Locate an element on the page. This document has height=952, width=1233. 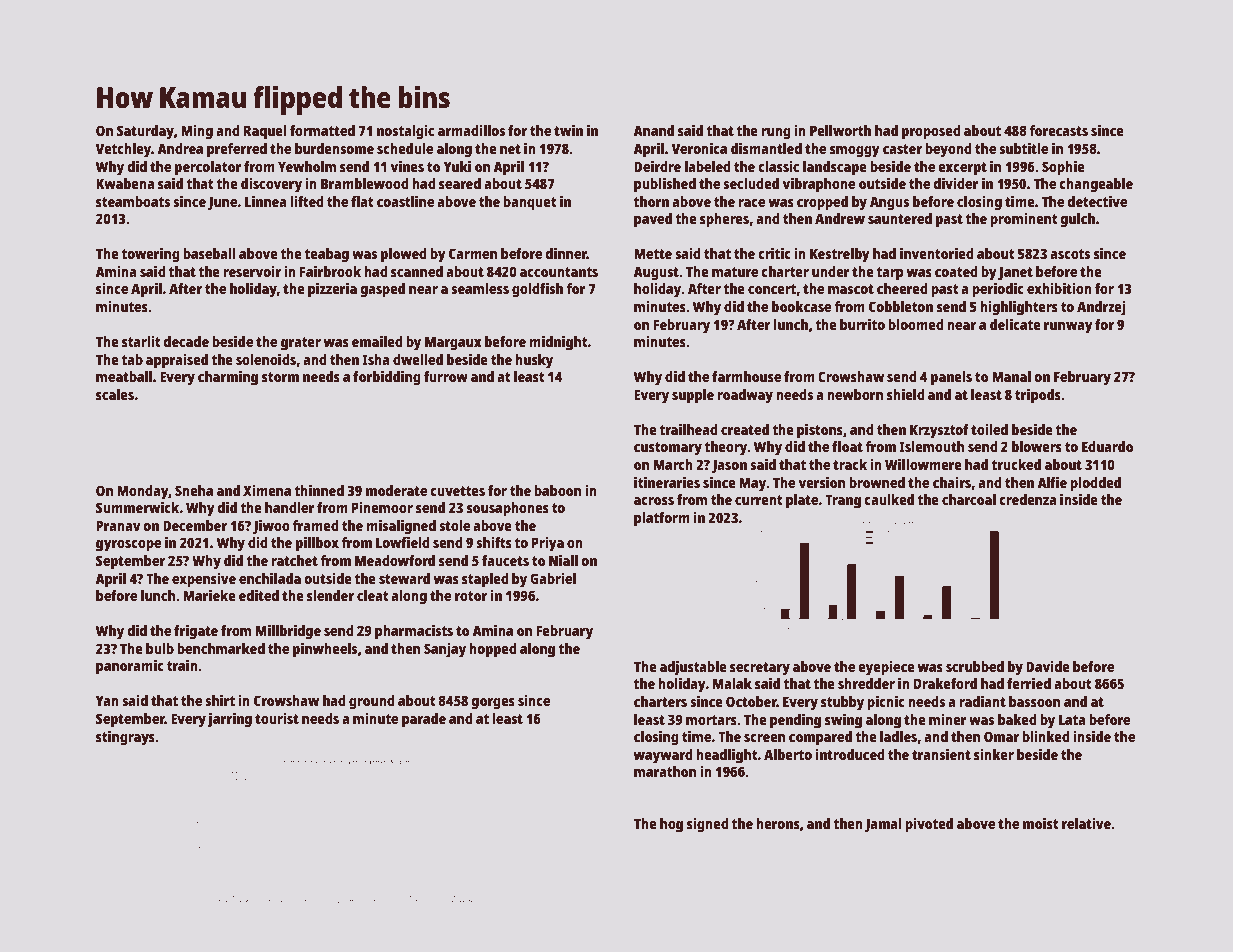
credenza is located at coordinates (1028, 499).
